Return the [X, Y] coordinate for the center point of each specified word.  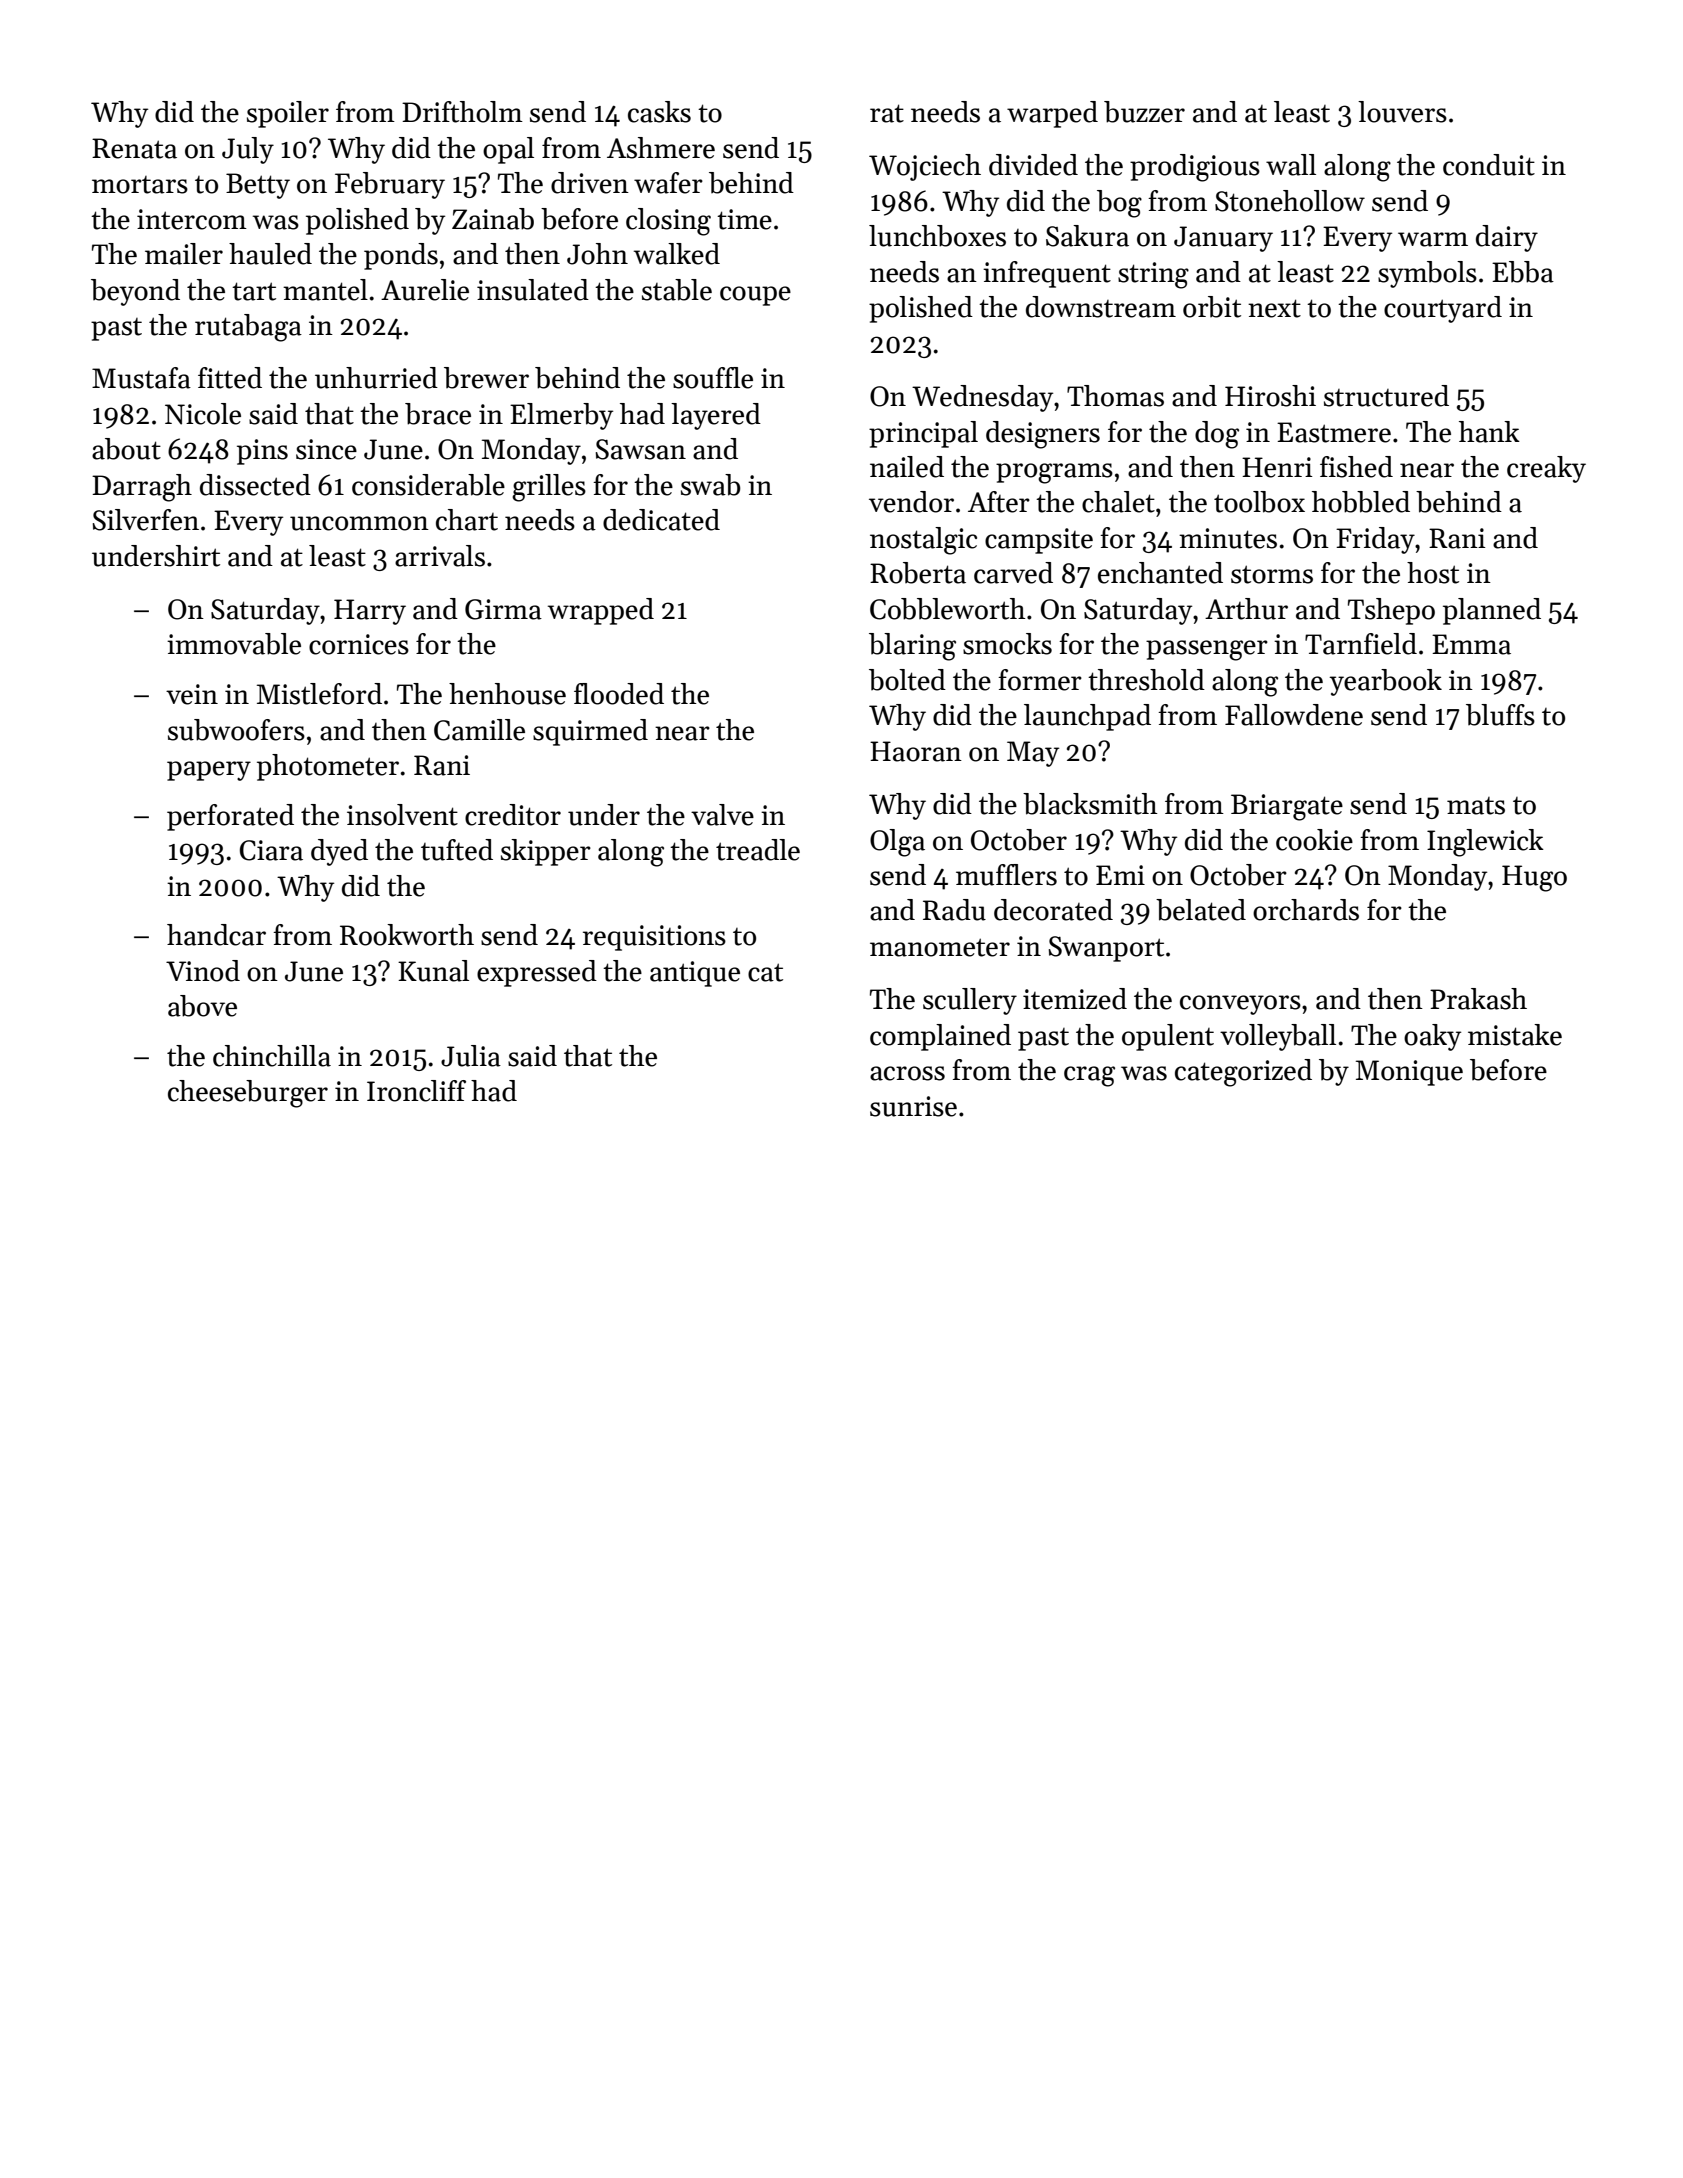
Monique [1409, 1073]
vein [192, 694]
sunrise [913, 1106]
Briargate [1287, 807]
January [1223, 239]
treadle [758, 850]
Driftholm [462, 112]
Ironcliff [416, 1091]
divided [1033, 165]
